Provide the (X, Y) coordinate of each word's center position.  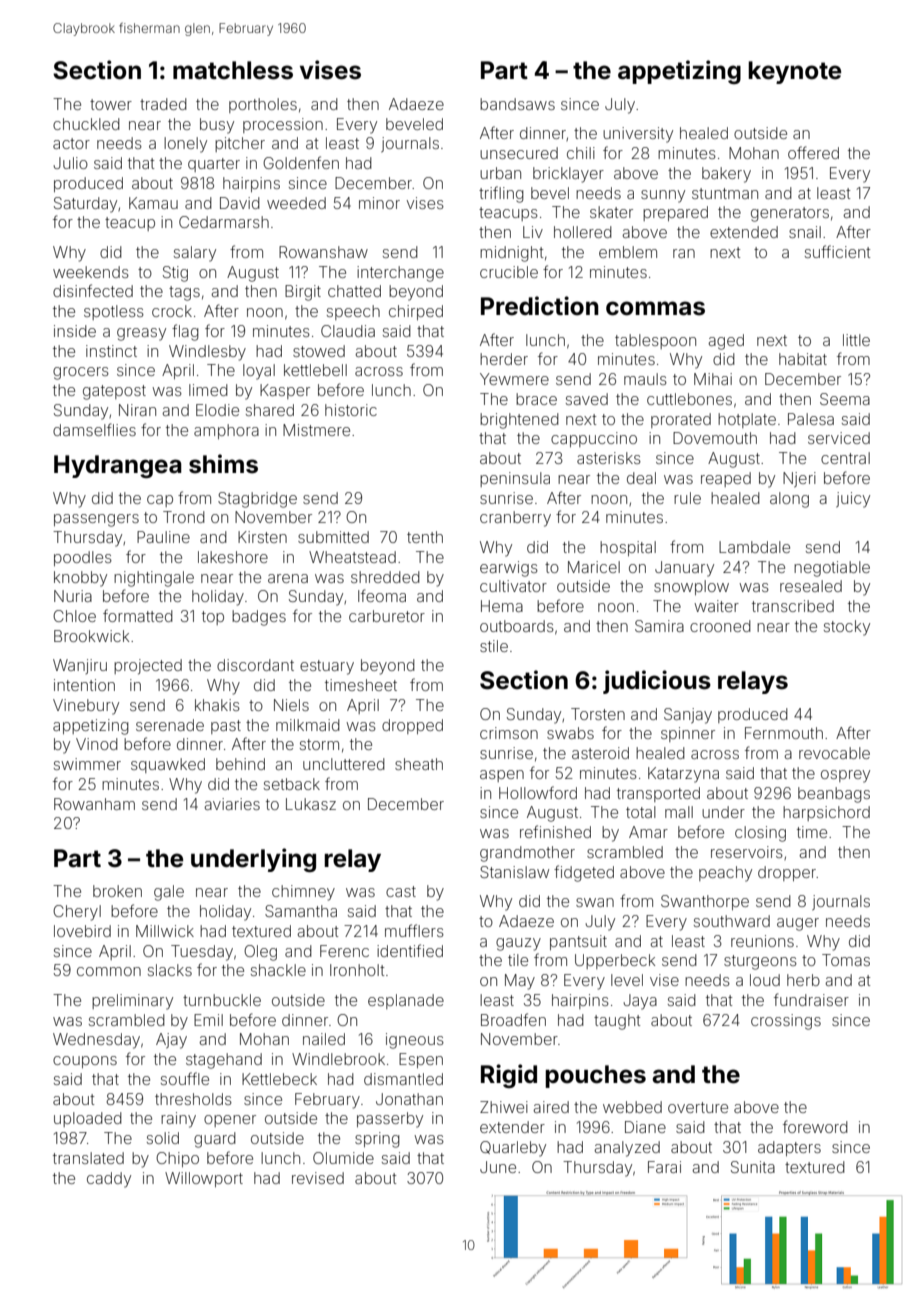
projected (148, 667)
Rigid (509, 1076)
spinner (688, 734)
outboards (517, 626)
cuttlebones (689, 399)
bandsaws (517, 104)
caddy (109, 1180)
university (638, 135)
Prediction (540, 306)
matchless (233, 70)
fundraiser (811, 999)
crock (172, 311)
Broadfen (513, 1019)
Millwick (165, 931)
